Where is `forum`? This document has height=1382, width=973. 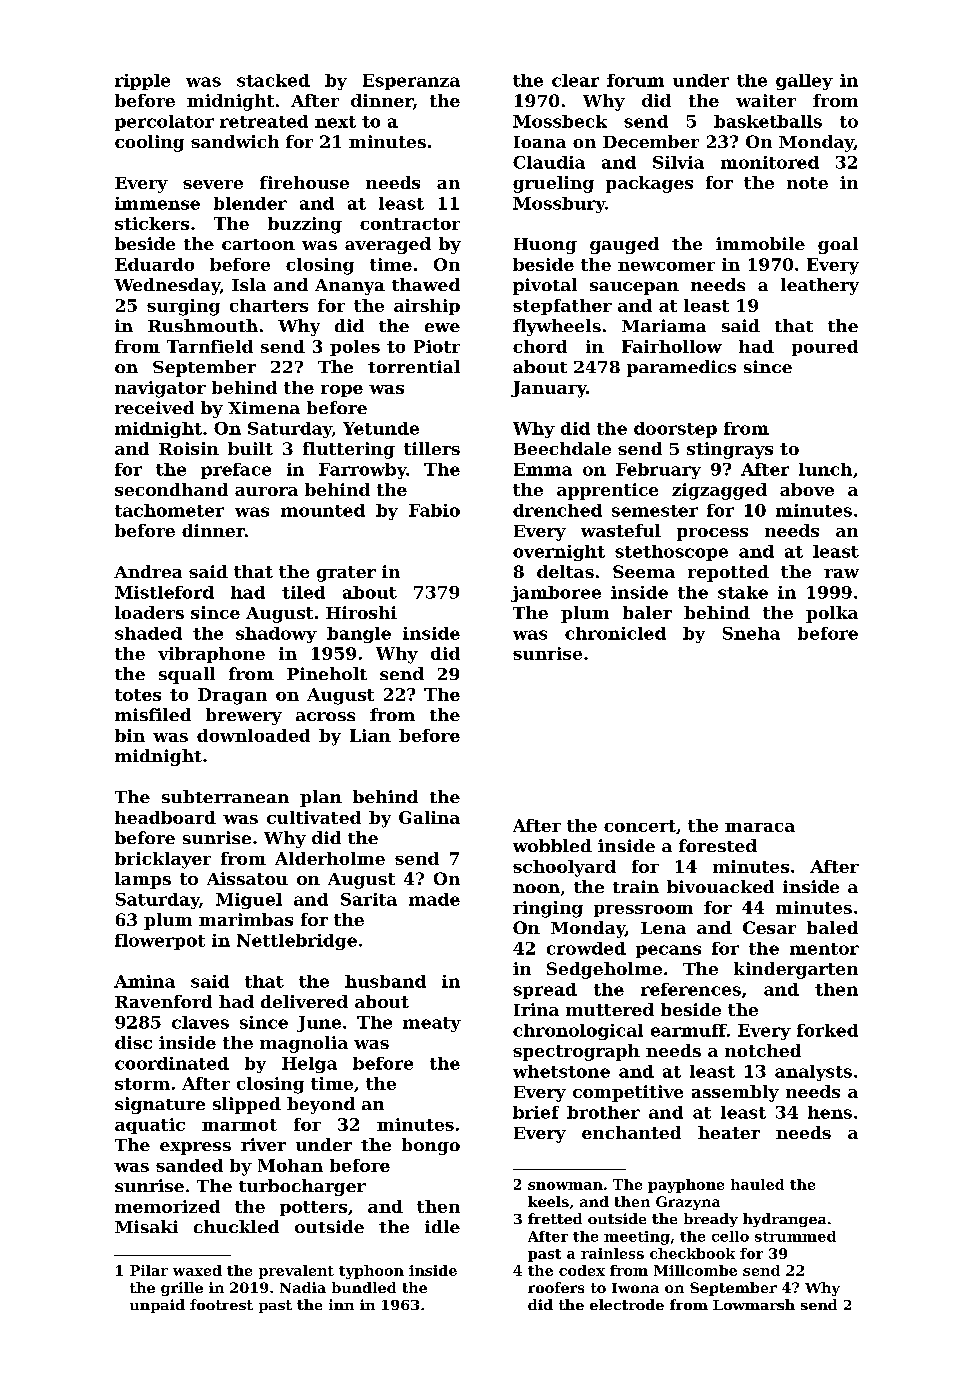 forum is located at coordinates (635, 80).
